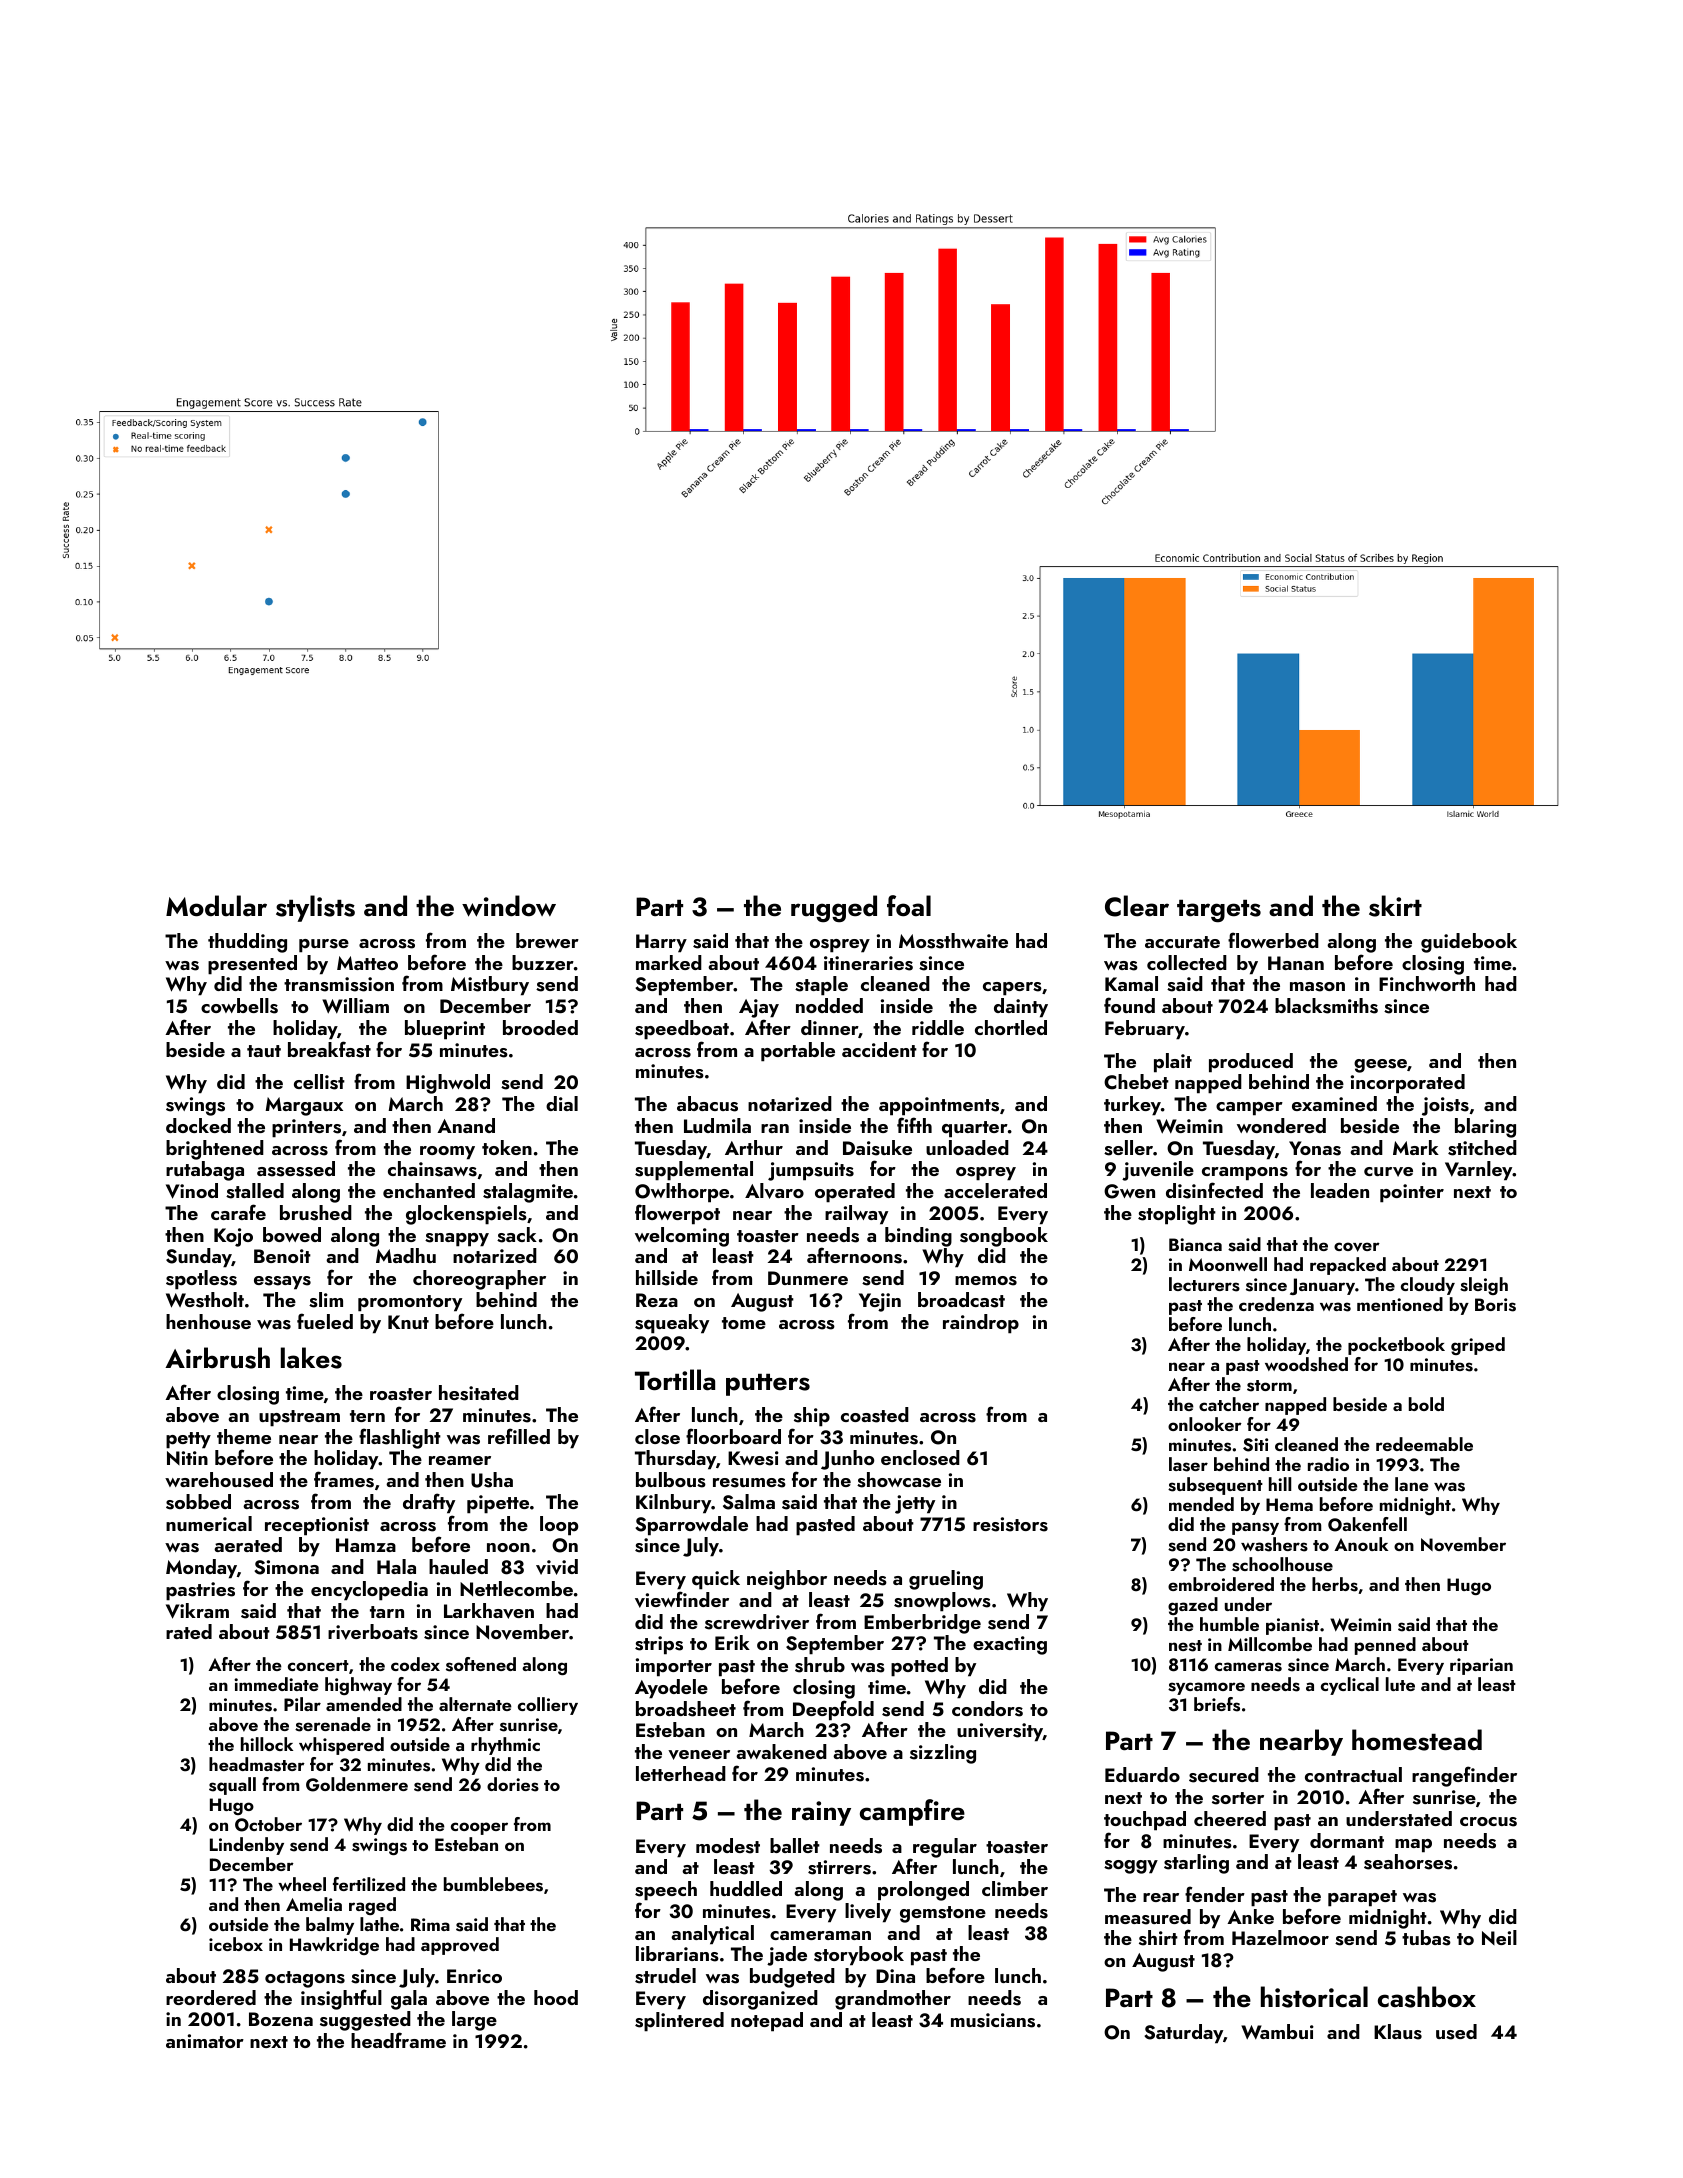 This page has width=1683, height=2178. I want to click on Finchworth, so click(1427, 983).
